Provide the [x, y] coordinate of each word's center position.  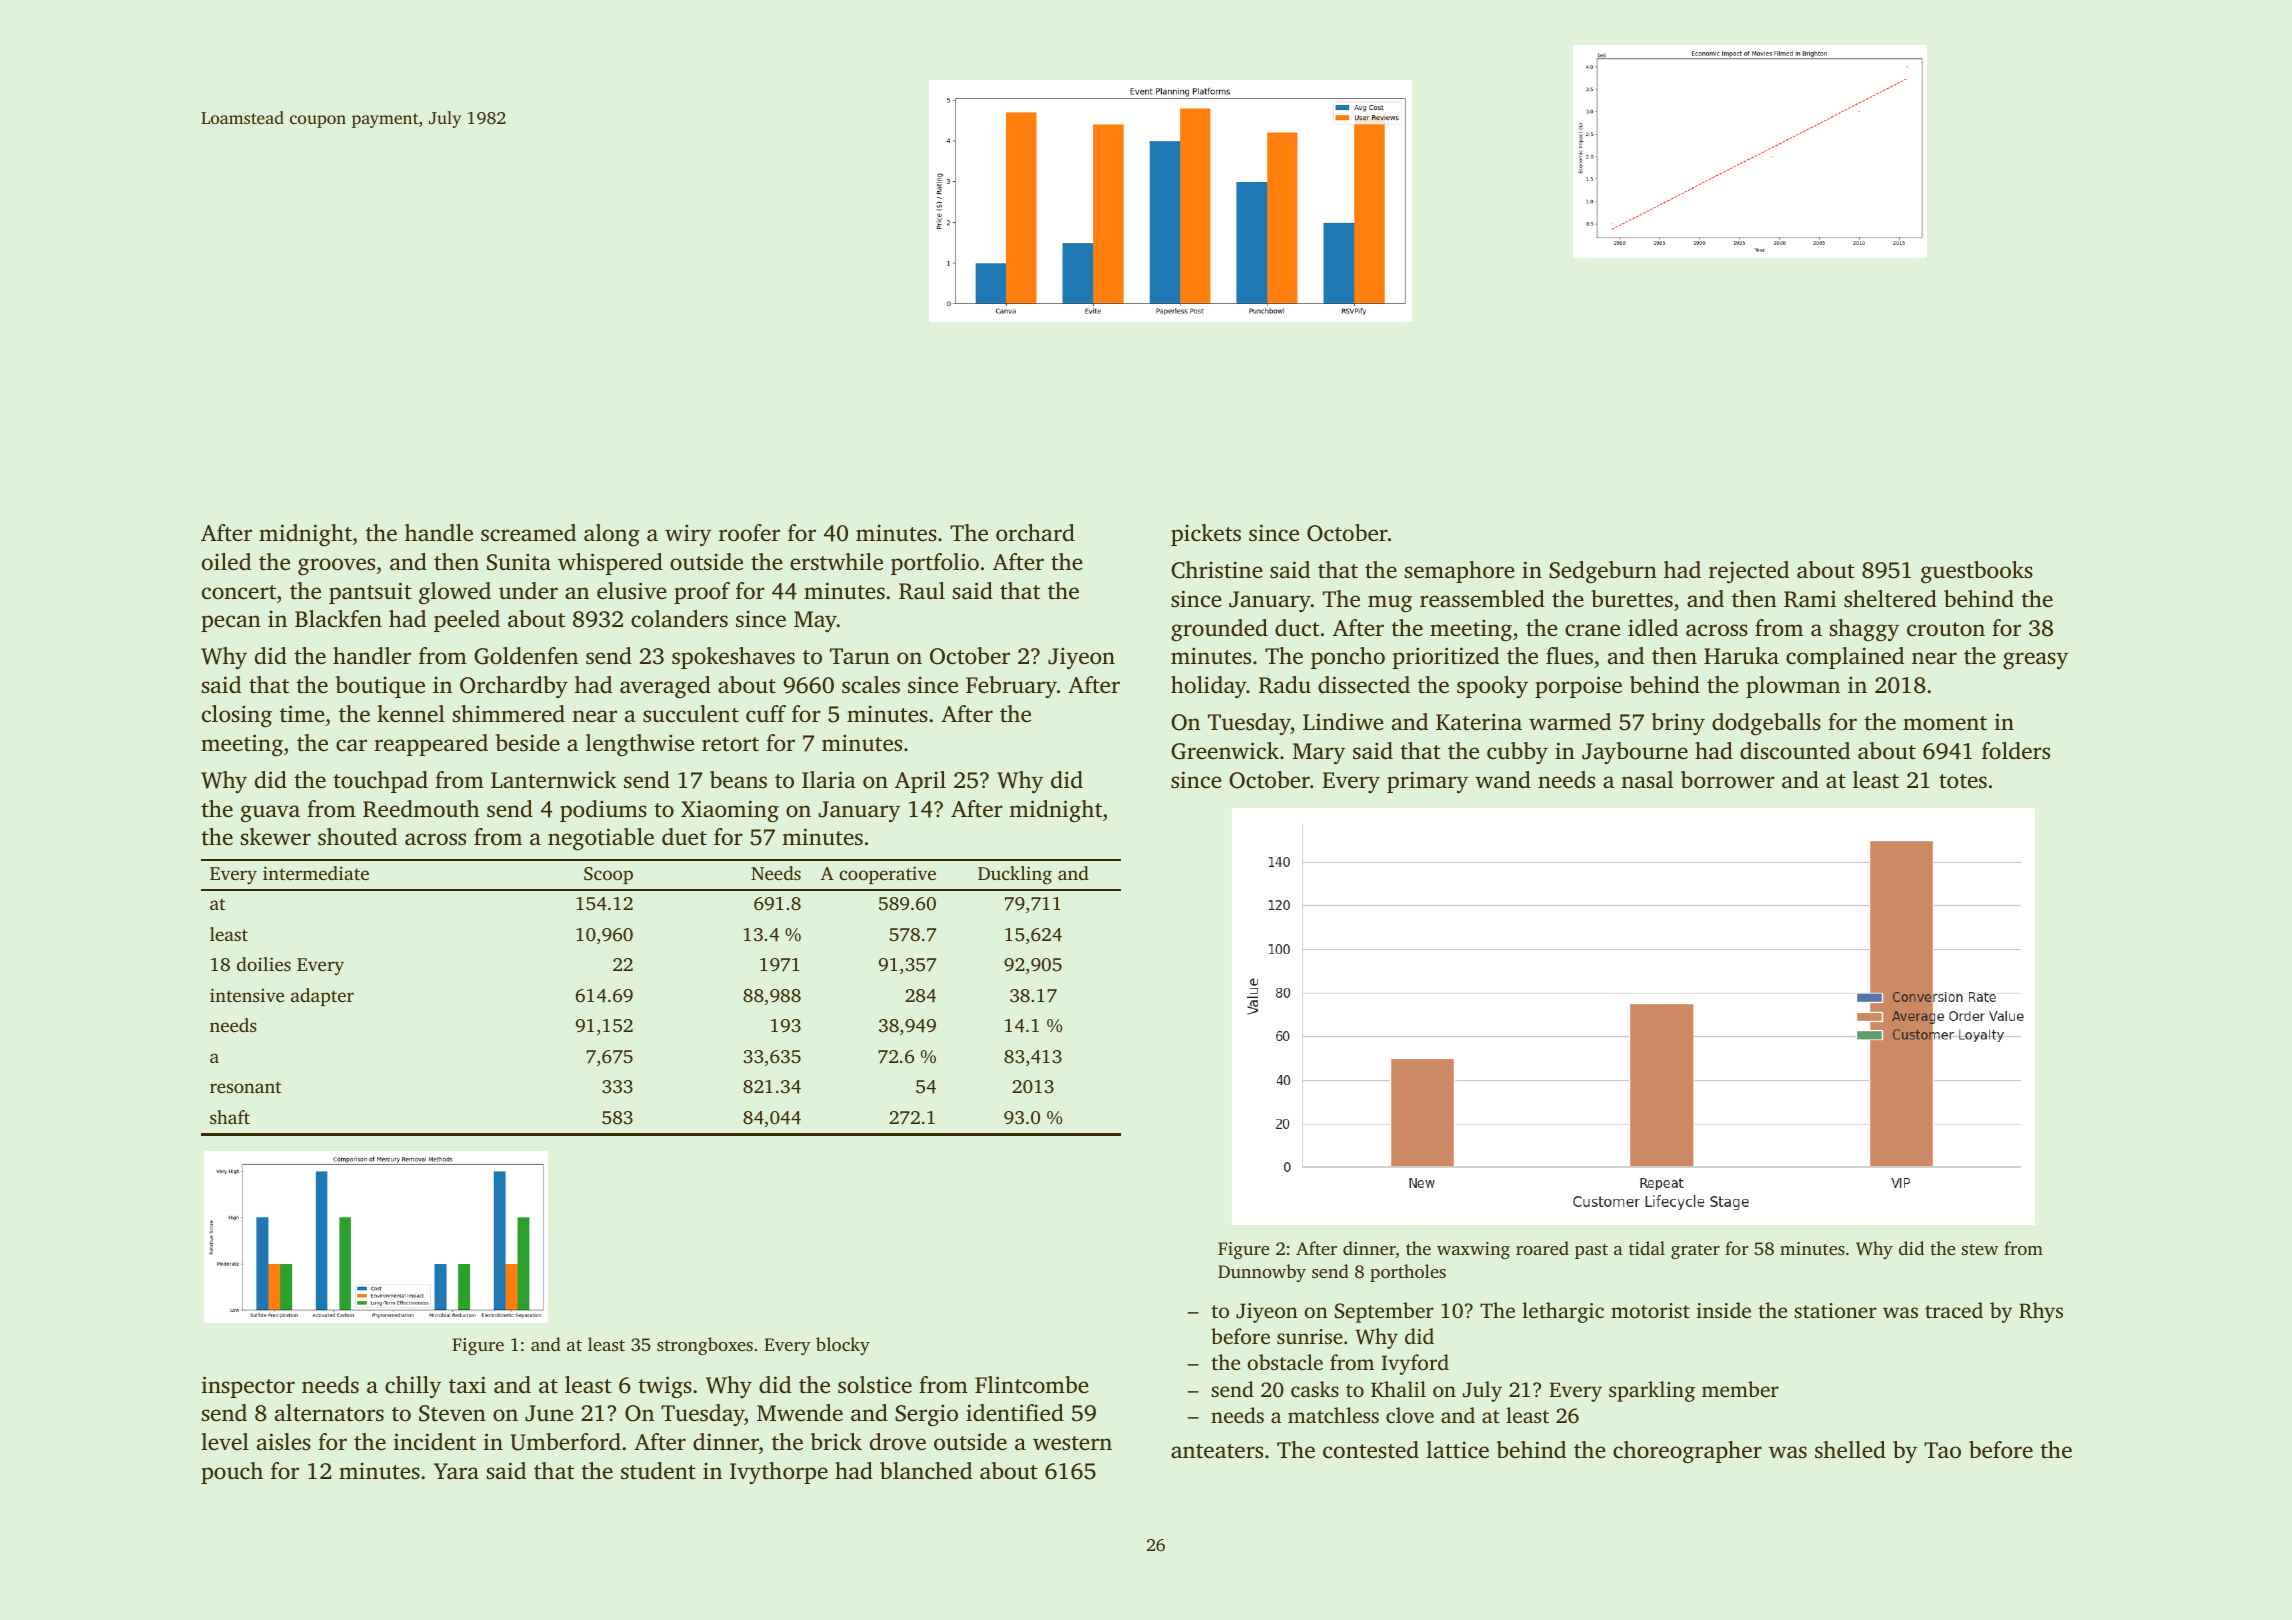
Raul [922, 591]
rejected [1749, 572]
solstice [875, 1385]
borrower [1728, 780]
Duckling [1015, 875]
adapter [322, 997]
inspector [248, 1387]
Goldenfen [526, 656]
